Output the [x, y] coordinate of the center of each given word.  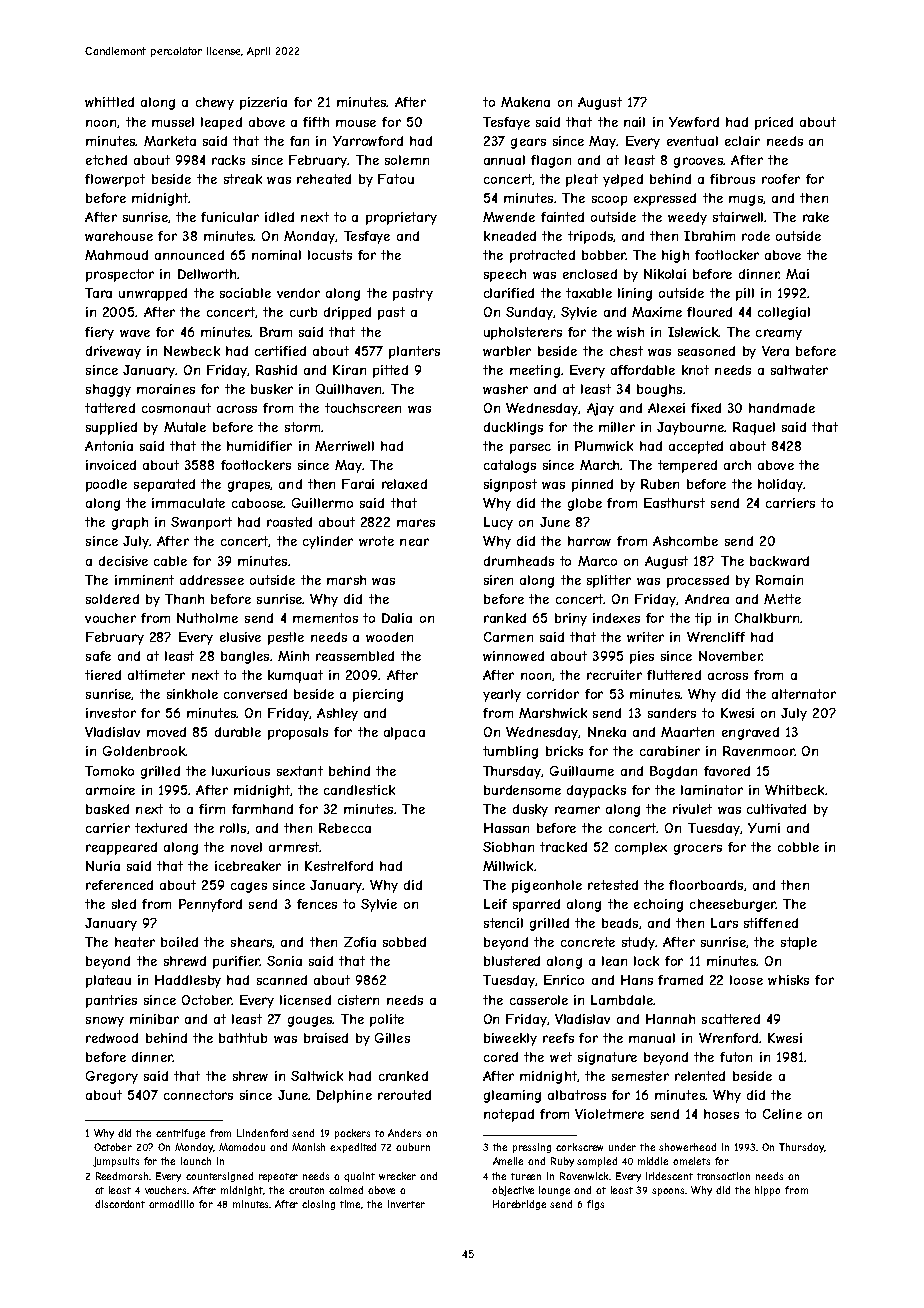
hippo [767, 1191]
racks [228, 160]
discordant [120, 1204]
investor [111, 713]
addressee [212, 580]
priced [774, 123]
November [730, 656]
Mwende [509, 217]
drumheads [519, 561]
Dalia [397, 618]
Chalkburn [767, 618]
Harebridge [519, 1205]
